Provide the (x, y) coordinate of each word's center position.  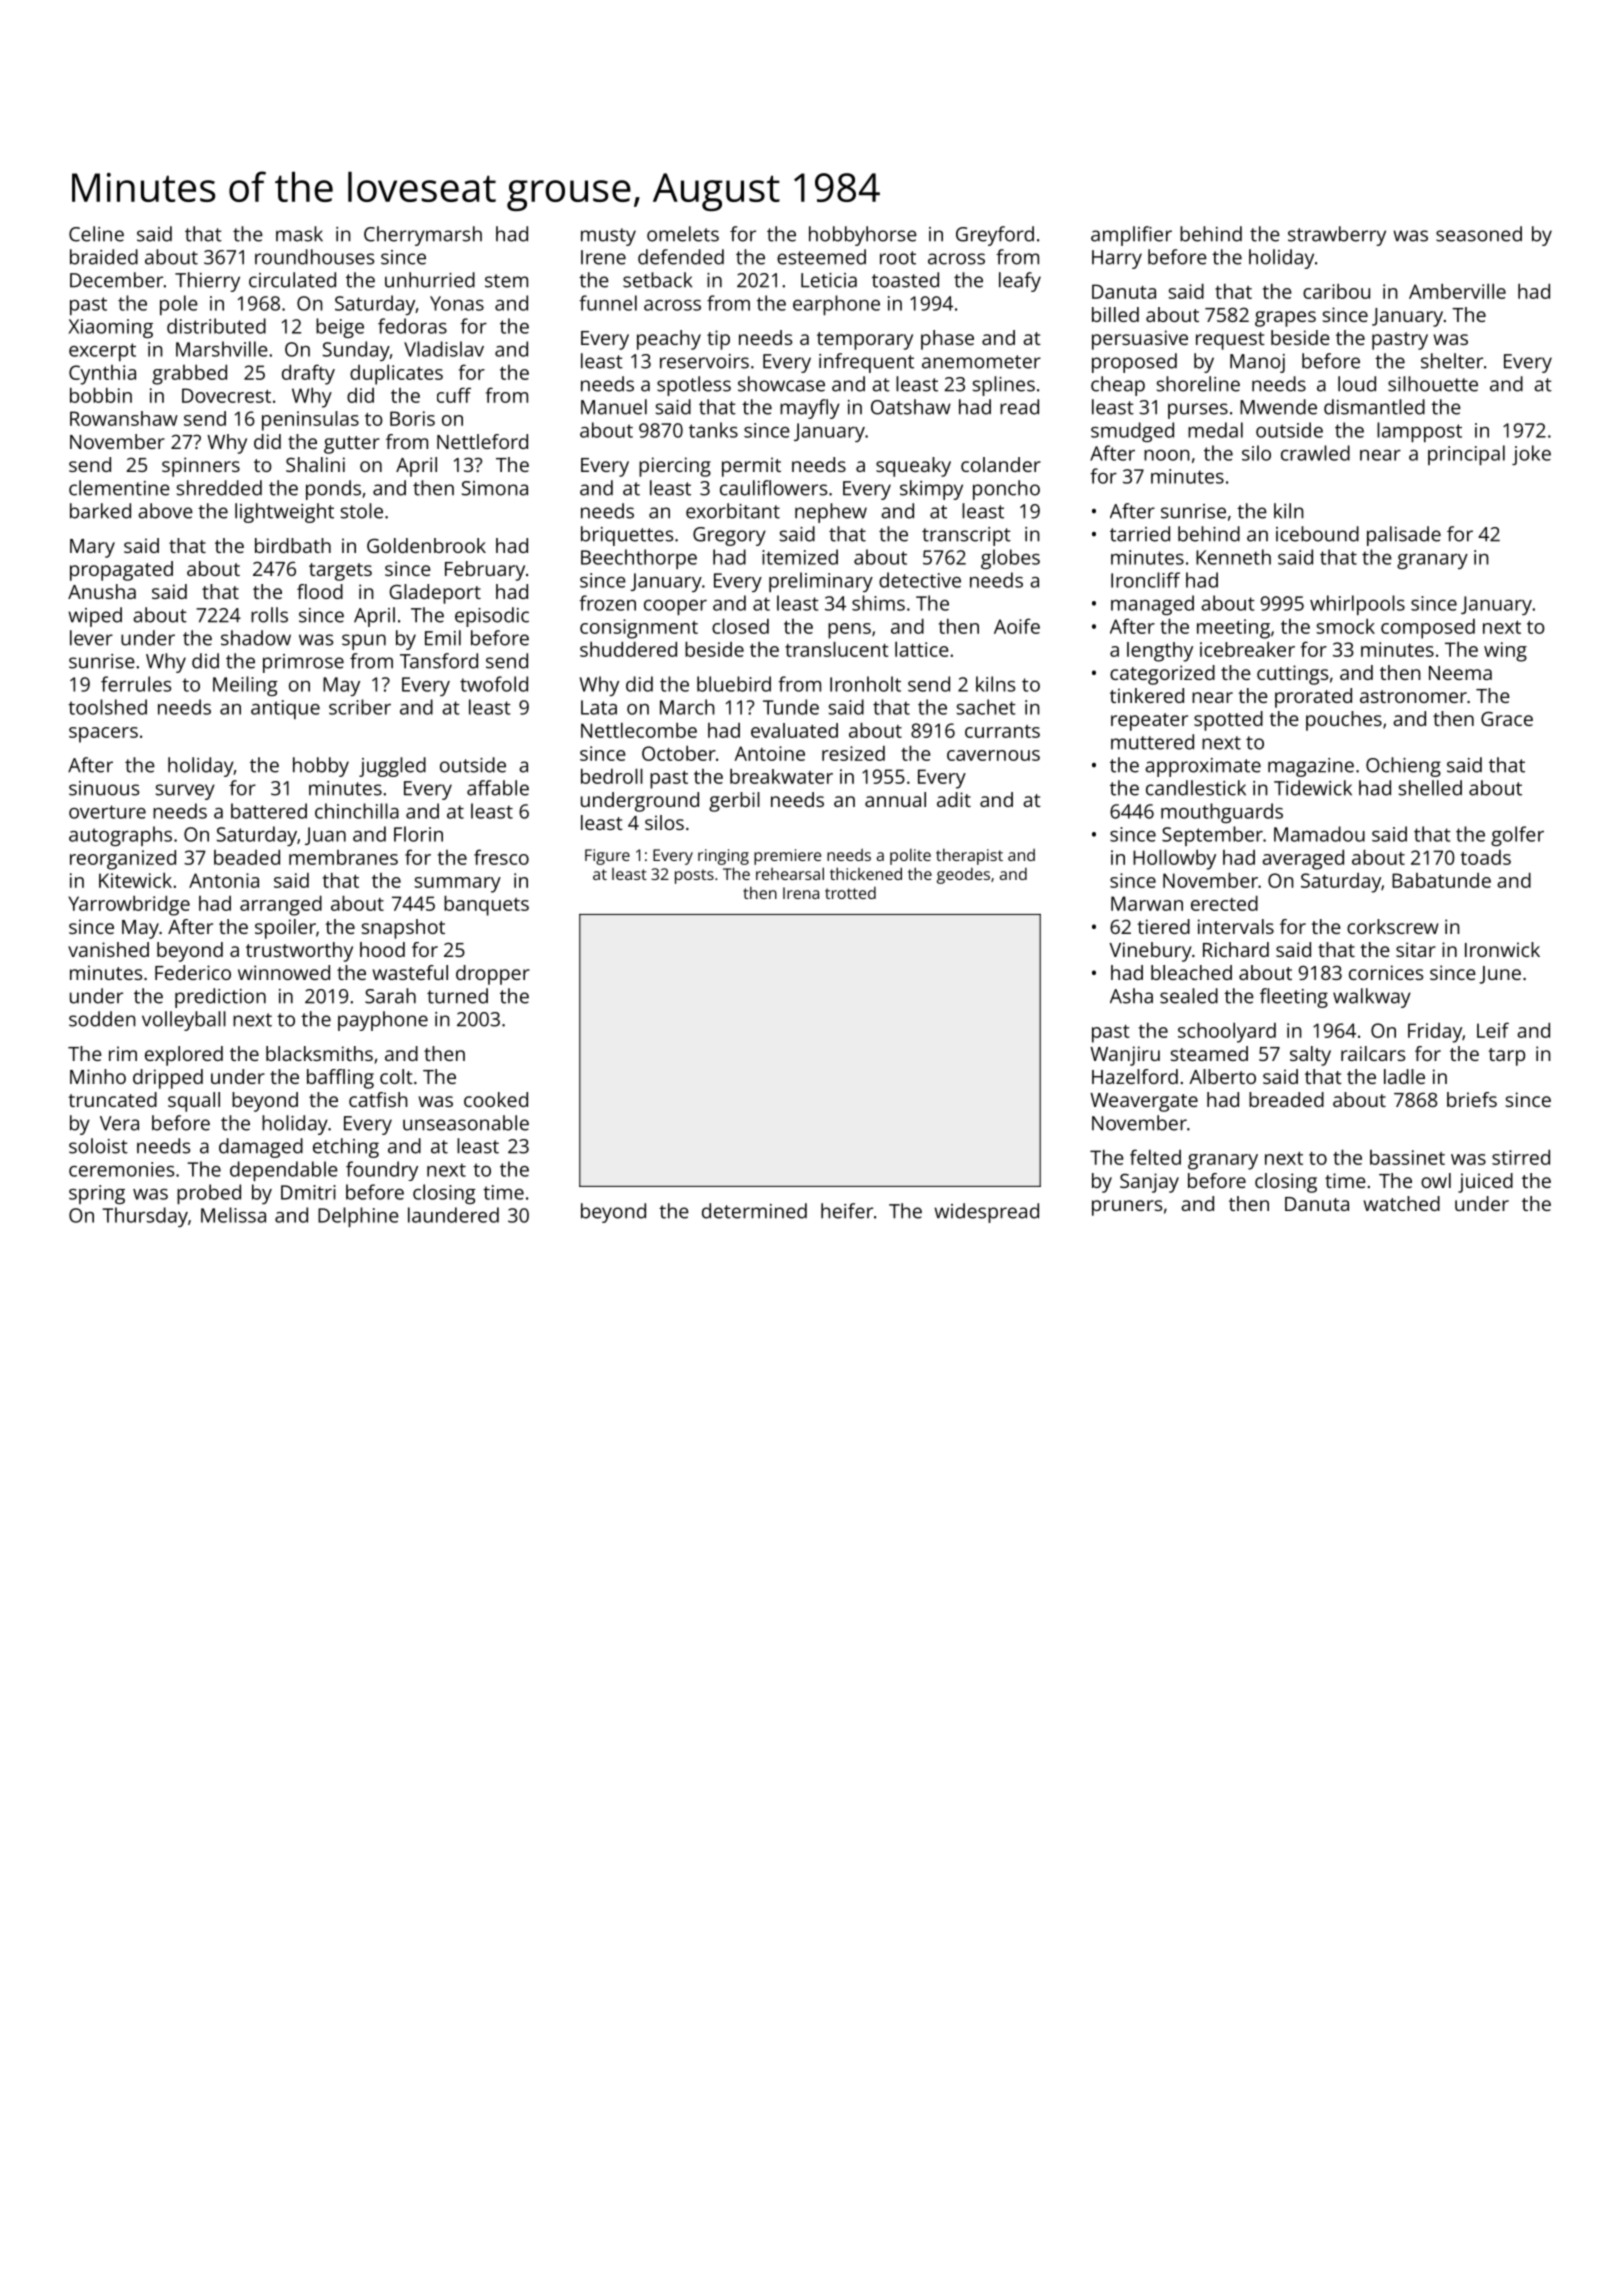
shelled (1430, 788)
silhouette (1433, 384)
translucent (836, 649)
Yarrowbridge (129, 905)
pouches (1344, 721)
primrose (303, 663)
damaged (261, 1148)
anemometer (981, 362)
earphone (836, 305)
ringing (723, 857)
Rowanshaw (124, 418)
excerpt (102, 352)
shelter (1452, 361)
